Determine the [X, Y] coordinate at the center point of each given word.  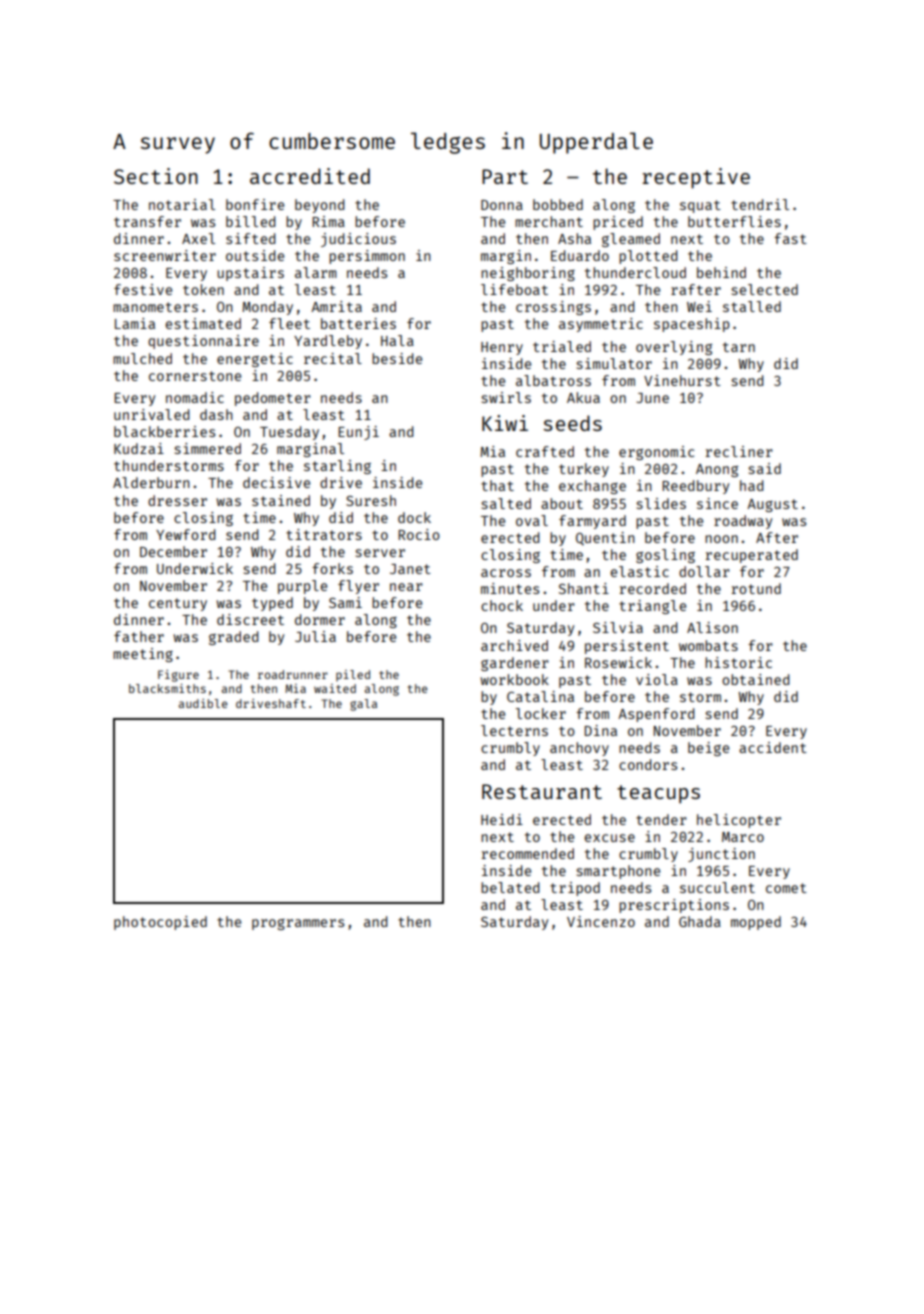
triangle [652, 607]
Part [505, 176]
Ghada [700, 921]
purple [302, 587]
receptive [696, 178]
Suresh [371, 500]
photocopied [160, 923]
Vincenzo [601, 921]
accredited [310, 176]
